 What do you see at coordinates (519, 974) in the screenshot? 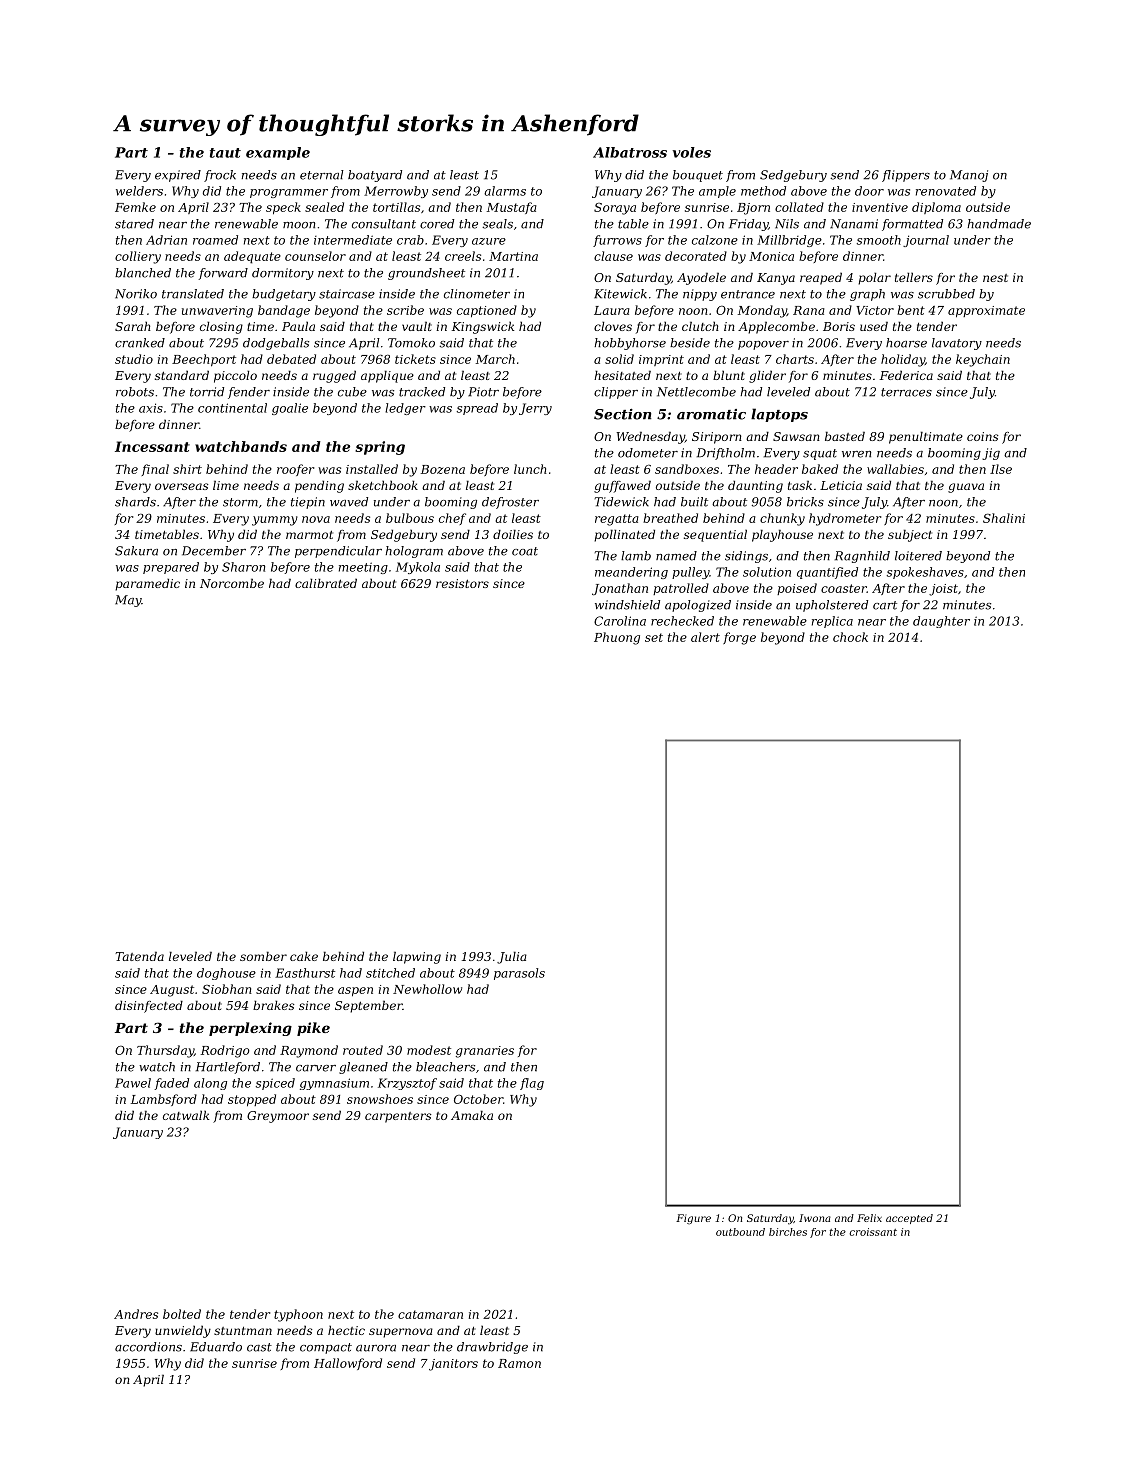
I see `parasols` at bounding box center [519, 974].
